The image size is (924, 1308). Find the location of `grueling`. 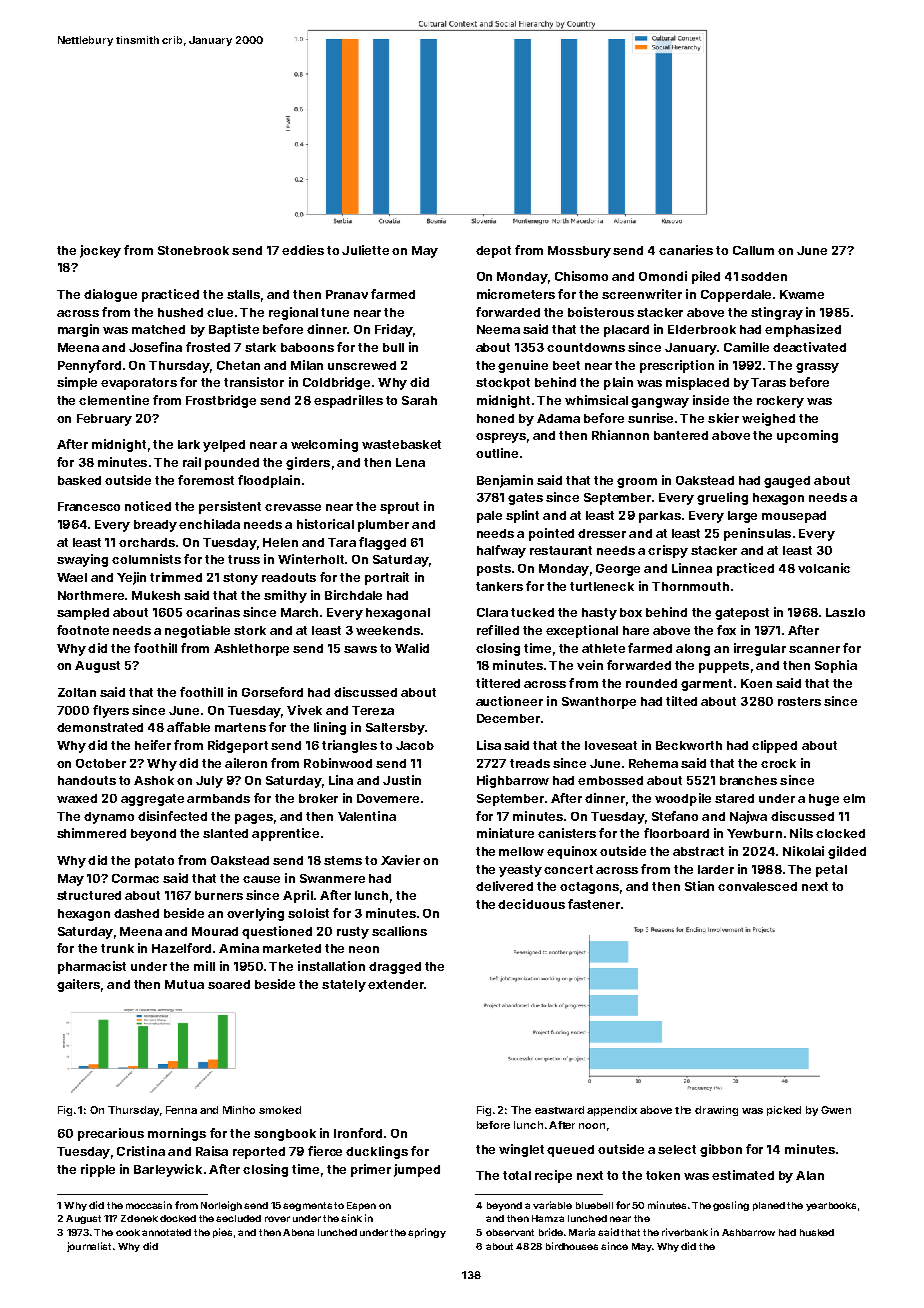

grueling is located at coordinates (722, 498).
